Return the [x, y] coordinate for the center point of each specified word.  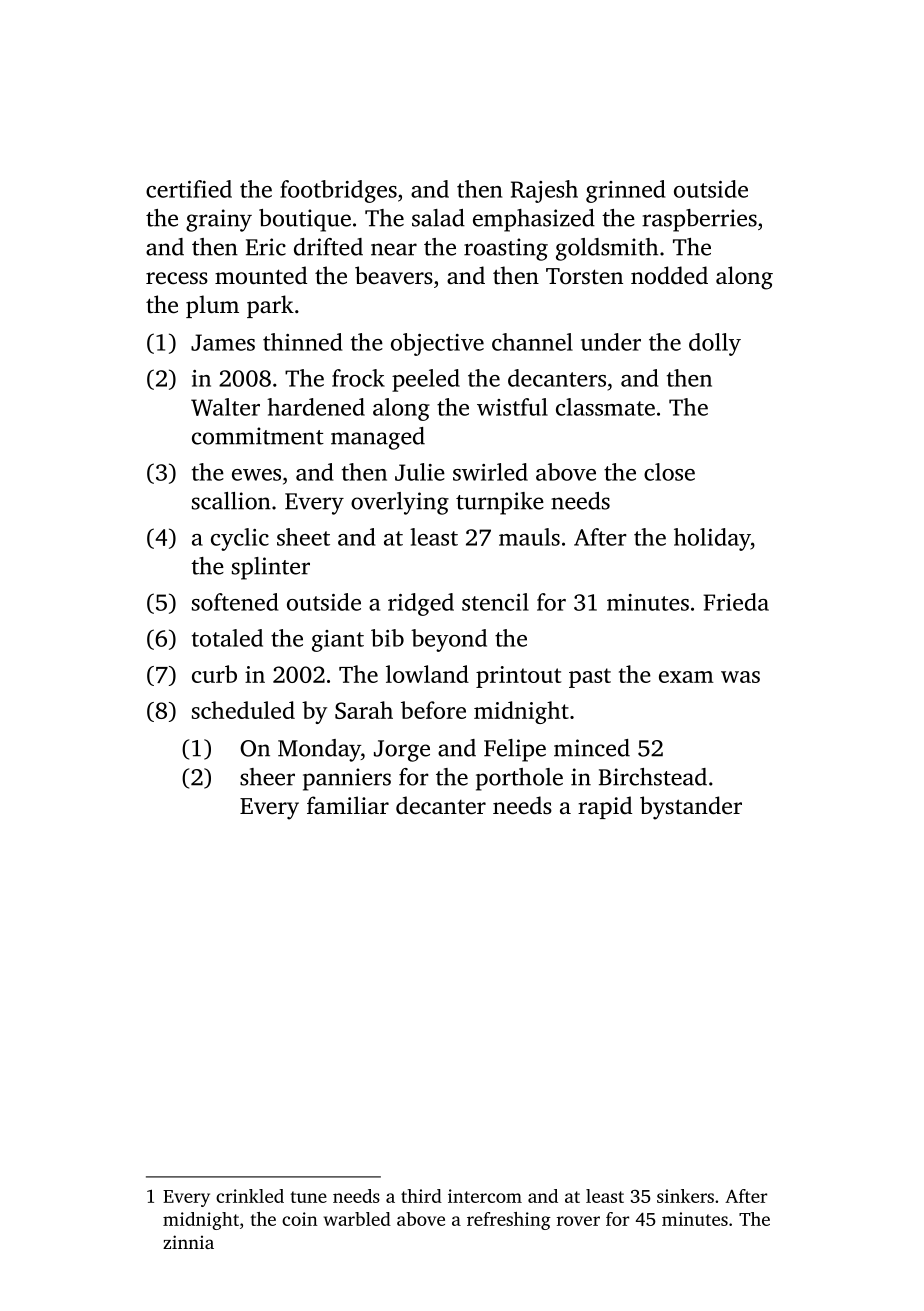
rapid [605, 807]
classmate [605, 407]
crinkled [250, 1196]
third [421, 1196]
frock [358, 378]
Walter [225, 407]
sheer [267, 777]
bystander [691, 808]
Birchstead [653, 777]
